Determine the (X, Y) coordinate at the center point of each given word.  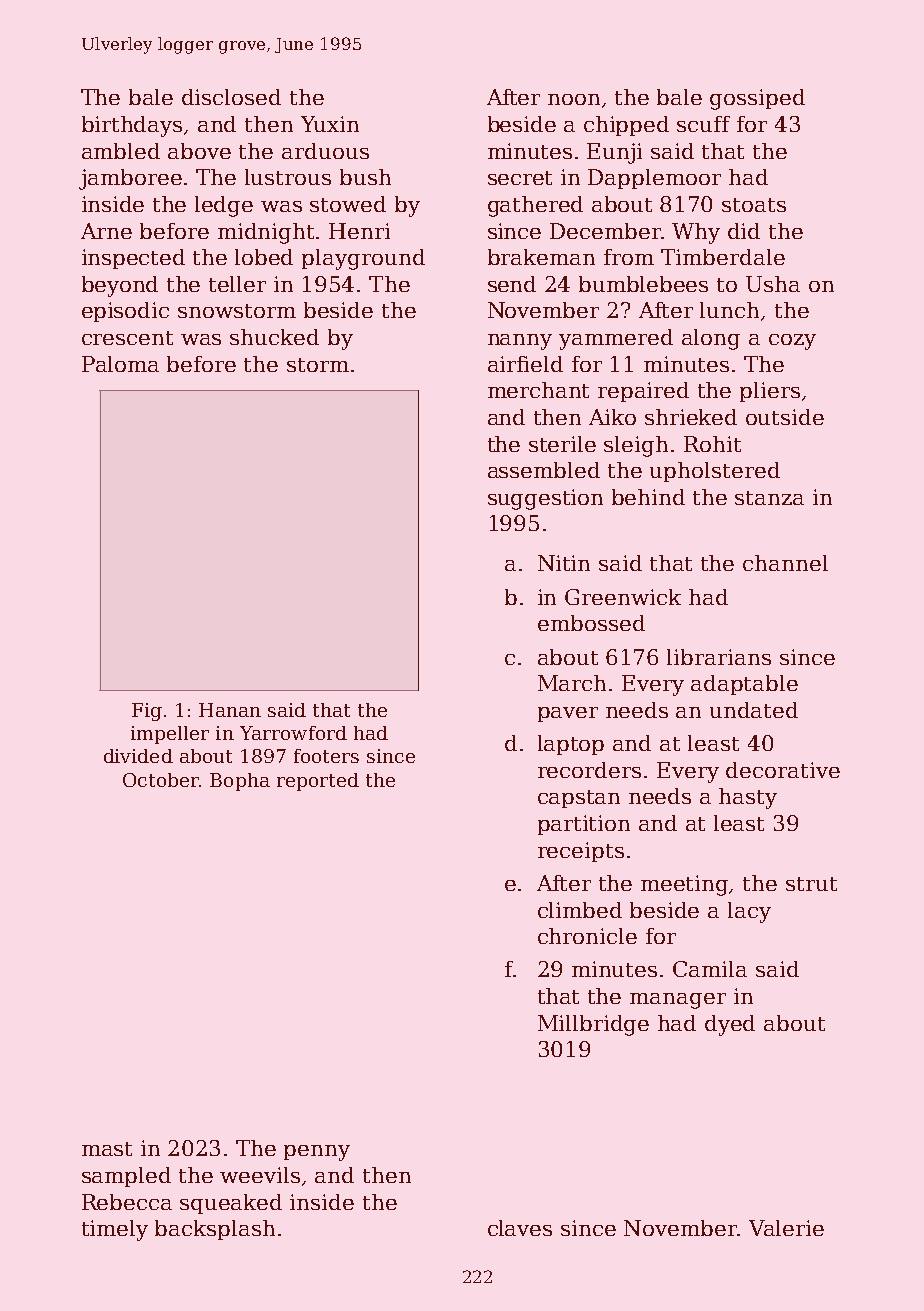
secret (520, 178)
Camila (710, 969)
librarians (719, 657)
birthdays (132, 126)
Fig (147, 712)
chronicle (587, 936)
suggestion (545, 499)
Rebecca (127, 1202)
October (161, 780)
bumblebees (643, 284)
